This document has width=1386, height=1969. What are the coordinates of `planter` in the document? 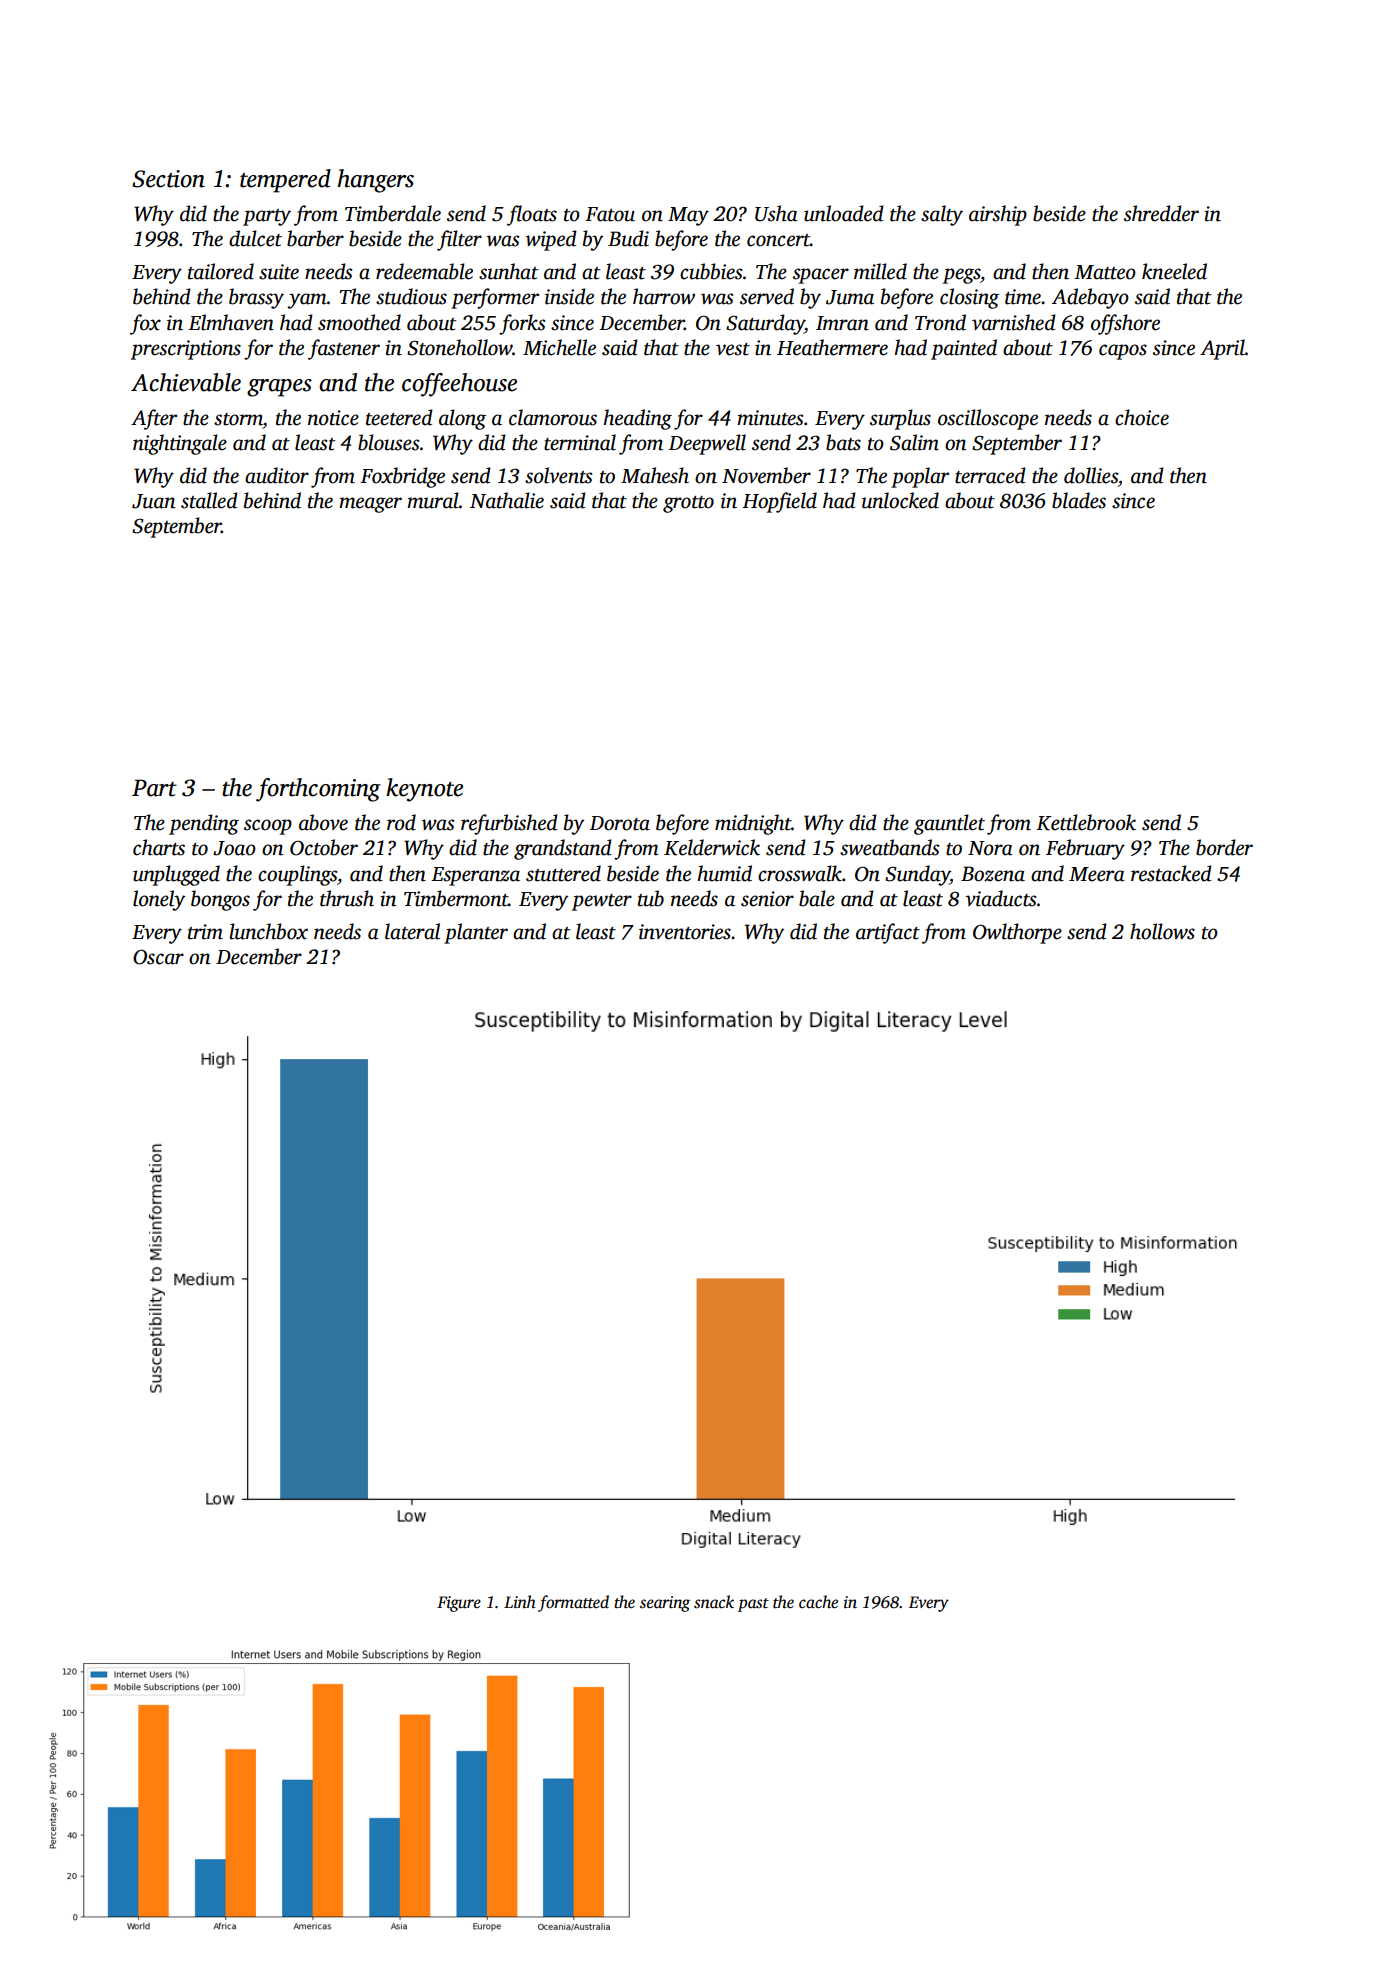 It's located at (476, 933).
